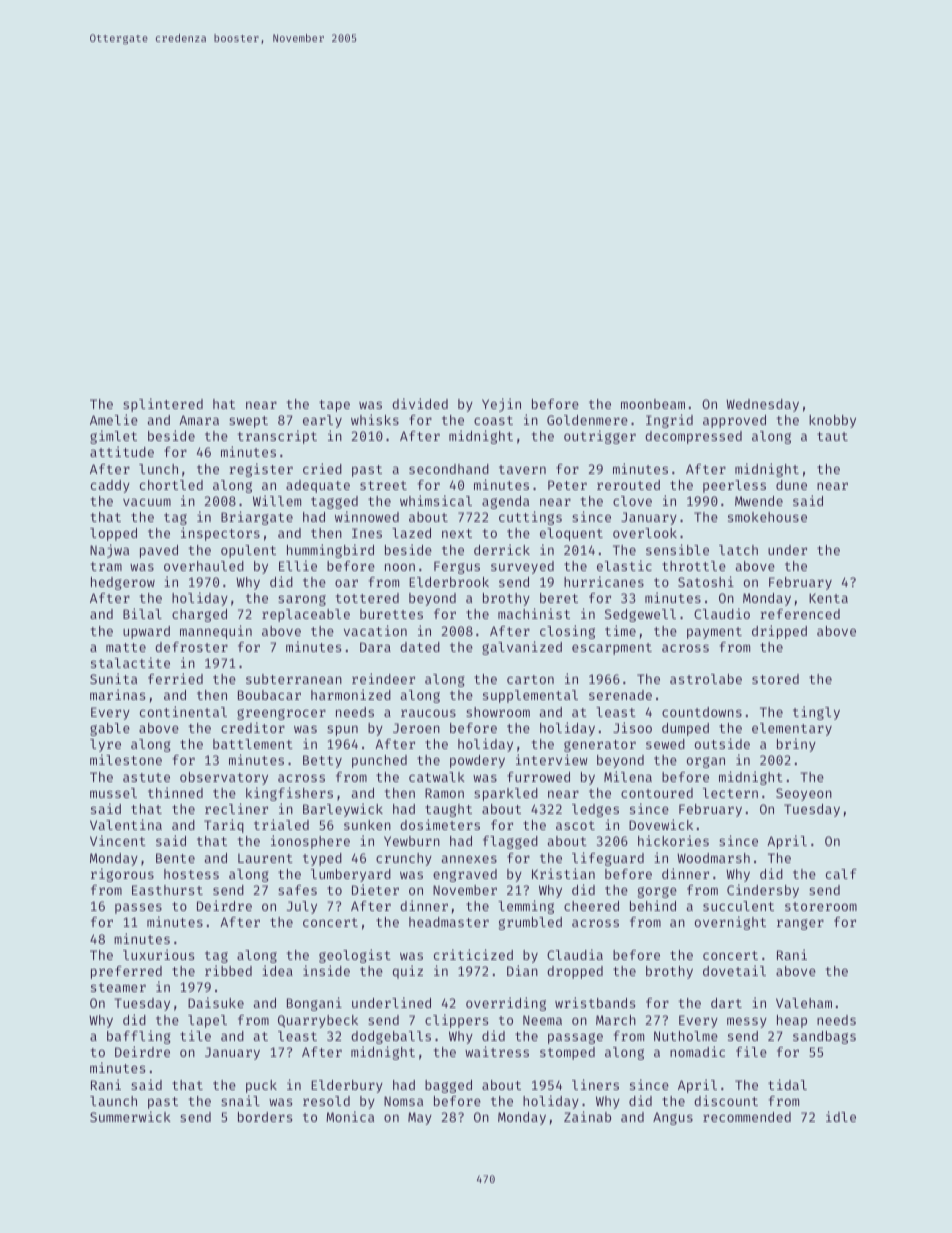 The image size is (952, 1233). Describe the element at coordinates (767, 517) in the image. I see `smokehouse` at that location.
